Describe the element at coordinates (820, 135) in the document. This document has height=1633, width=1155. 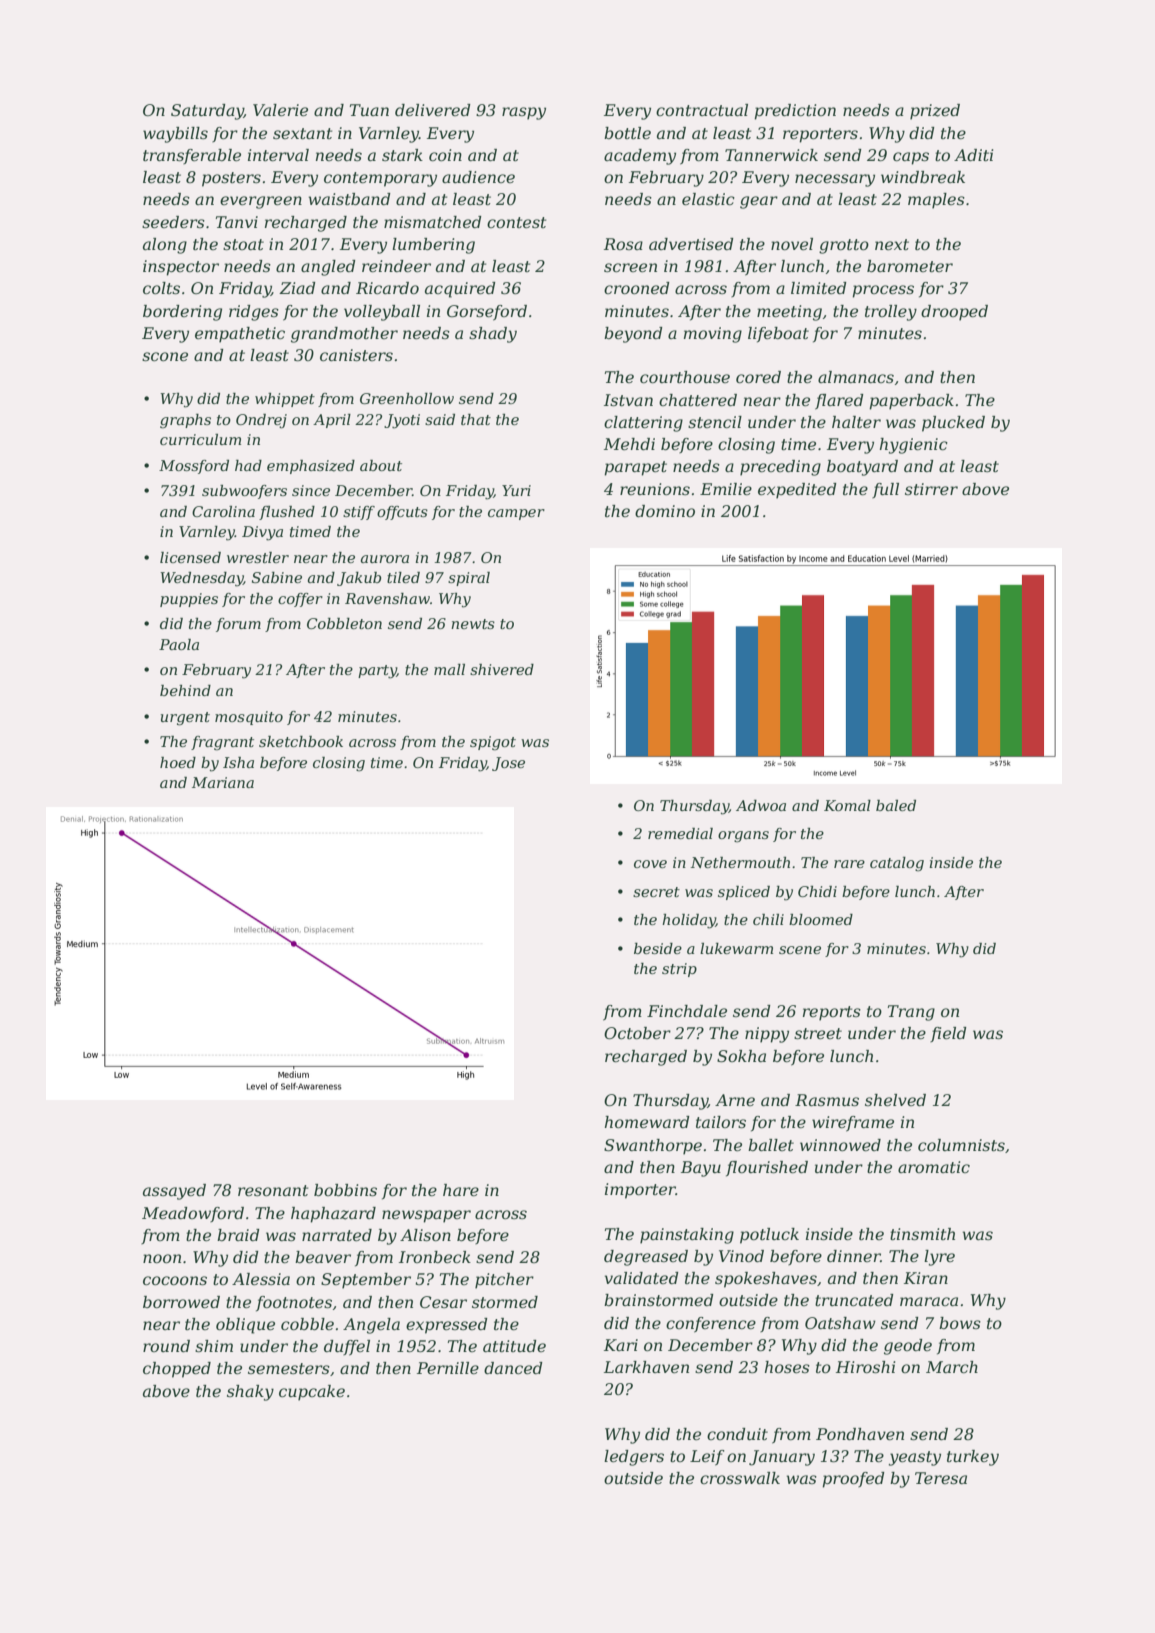
I see `reporters` at that location.
